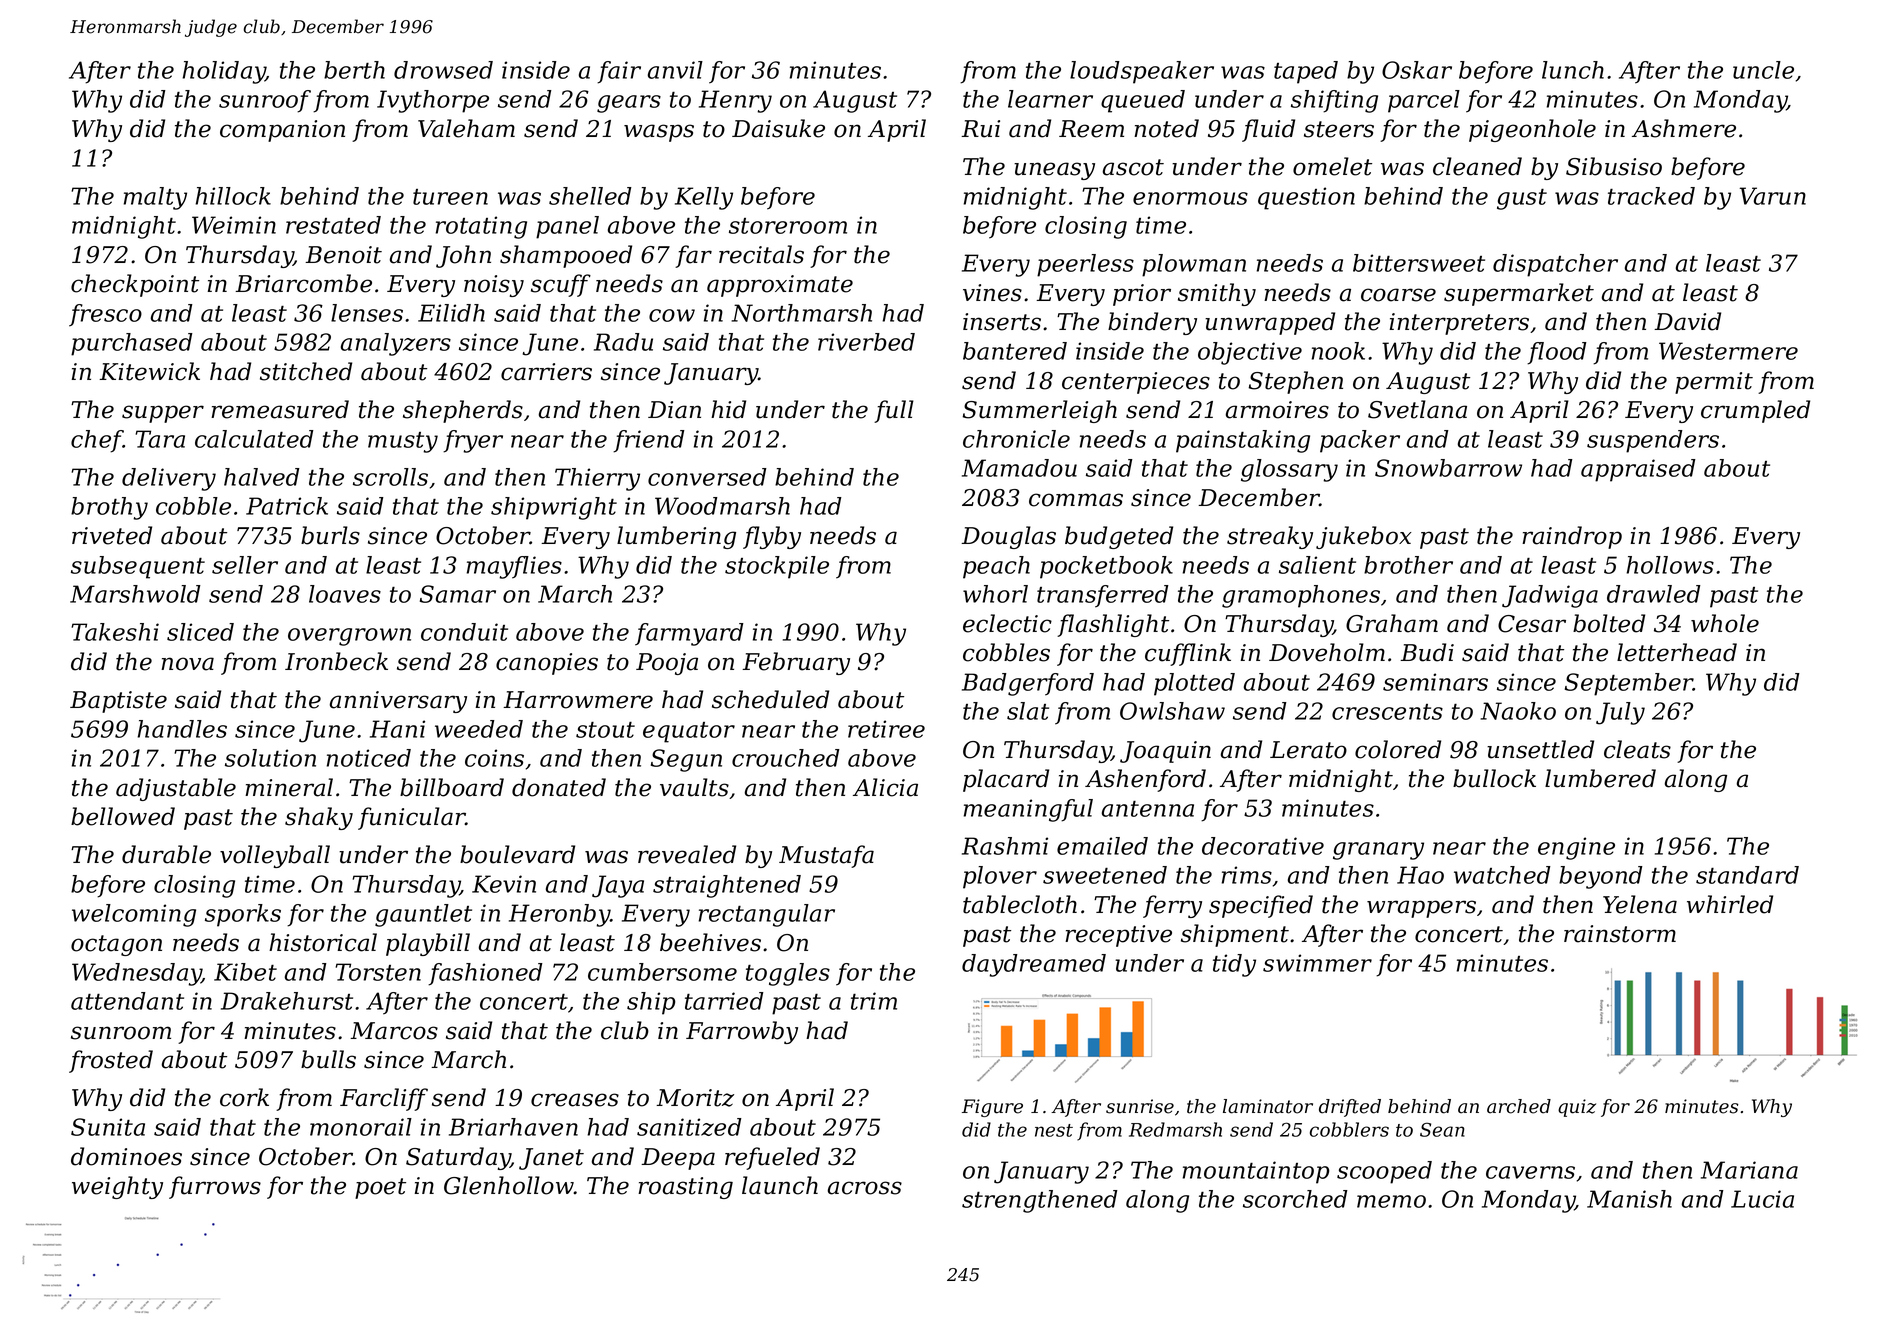 This screenshot has height=1339, width=1894. I want to click on roasting, so click(685, 1188).
